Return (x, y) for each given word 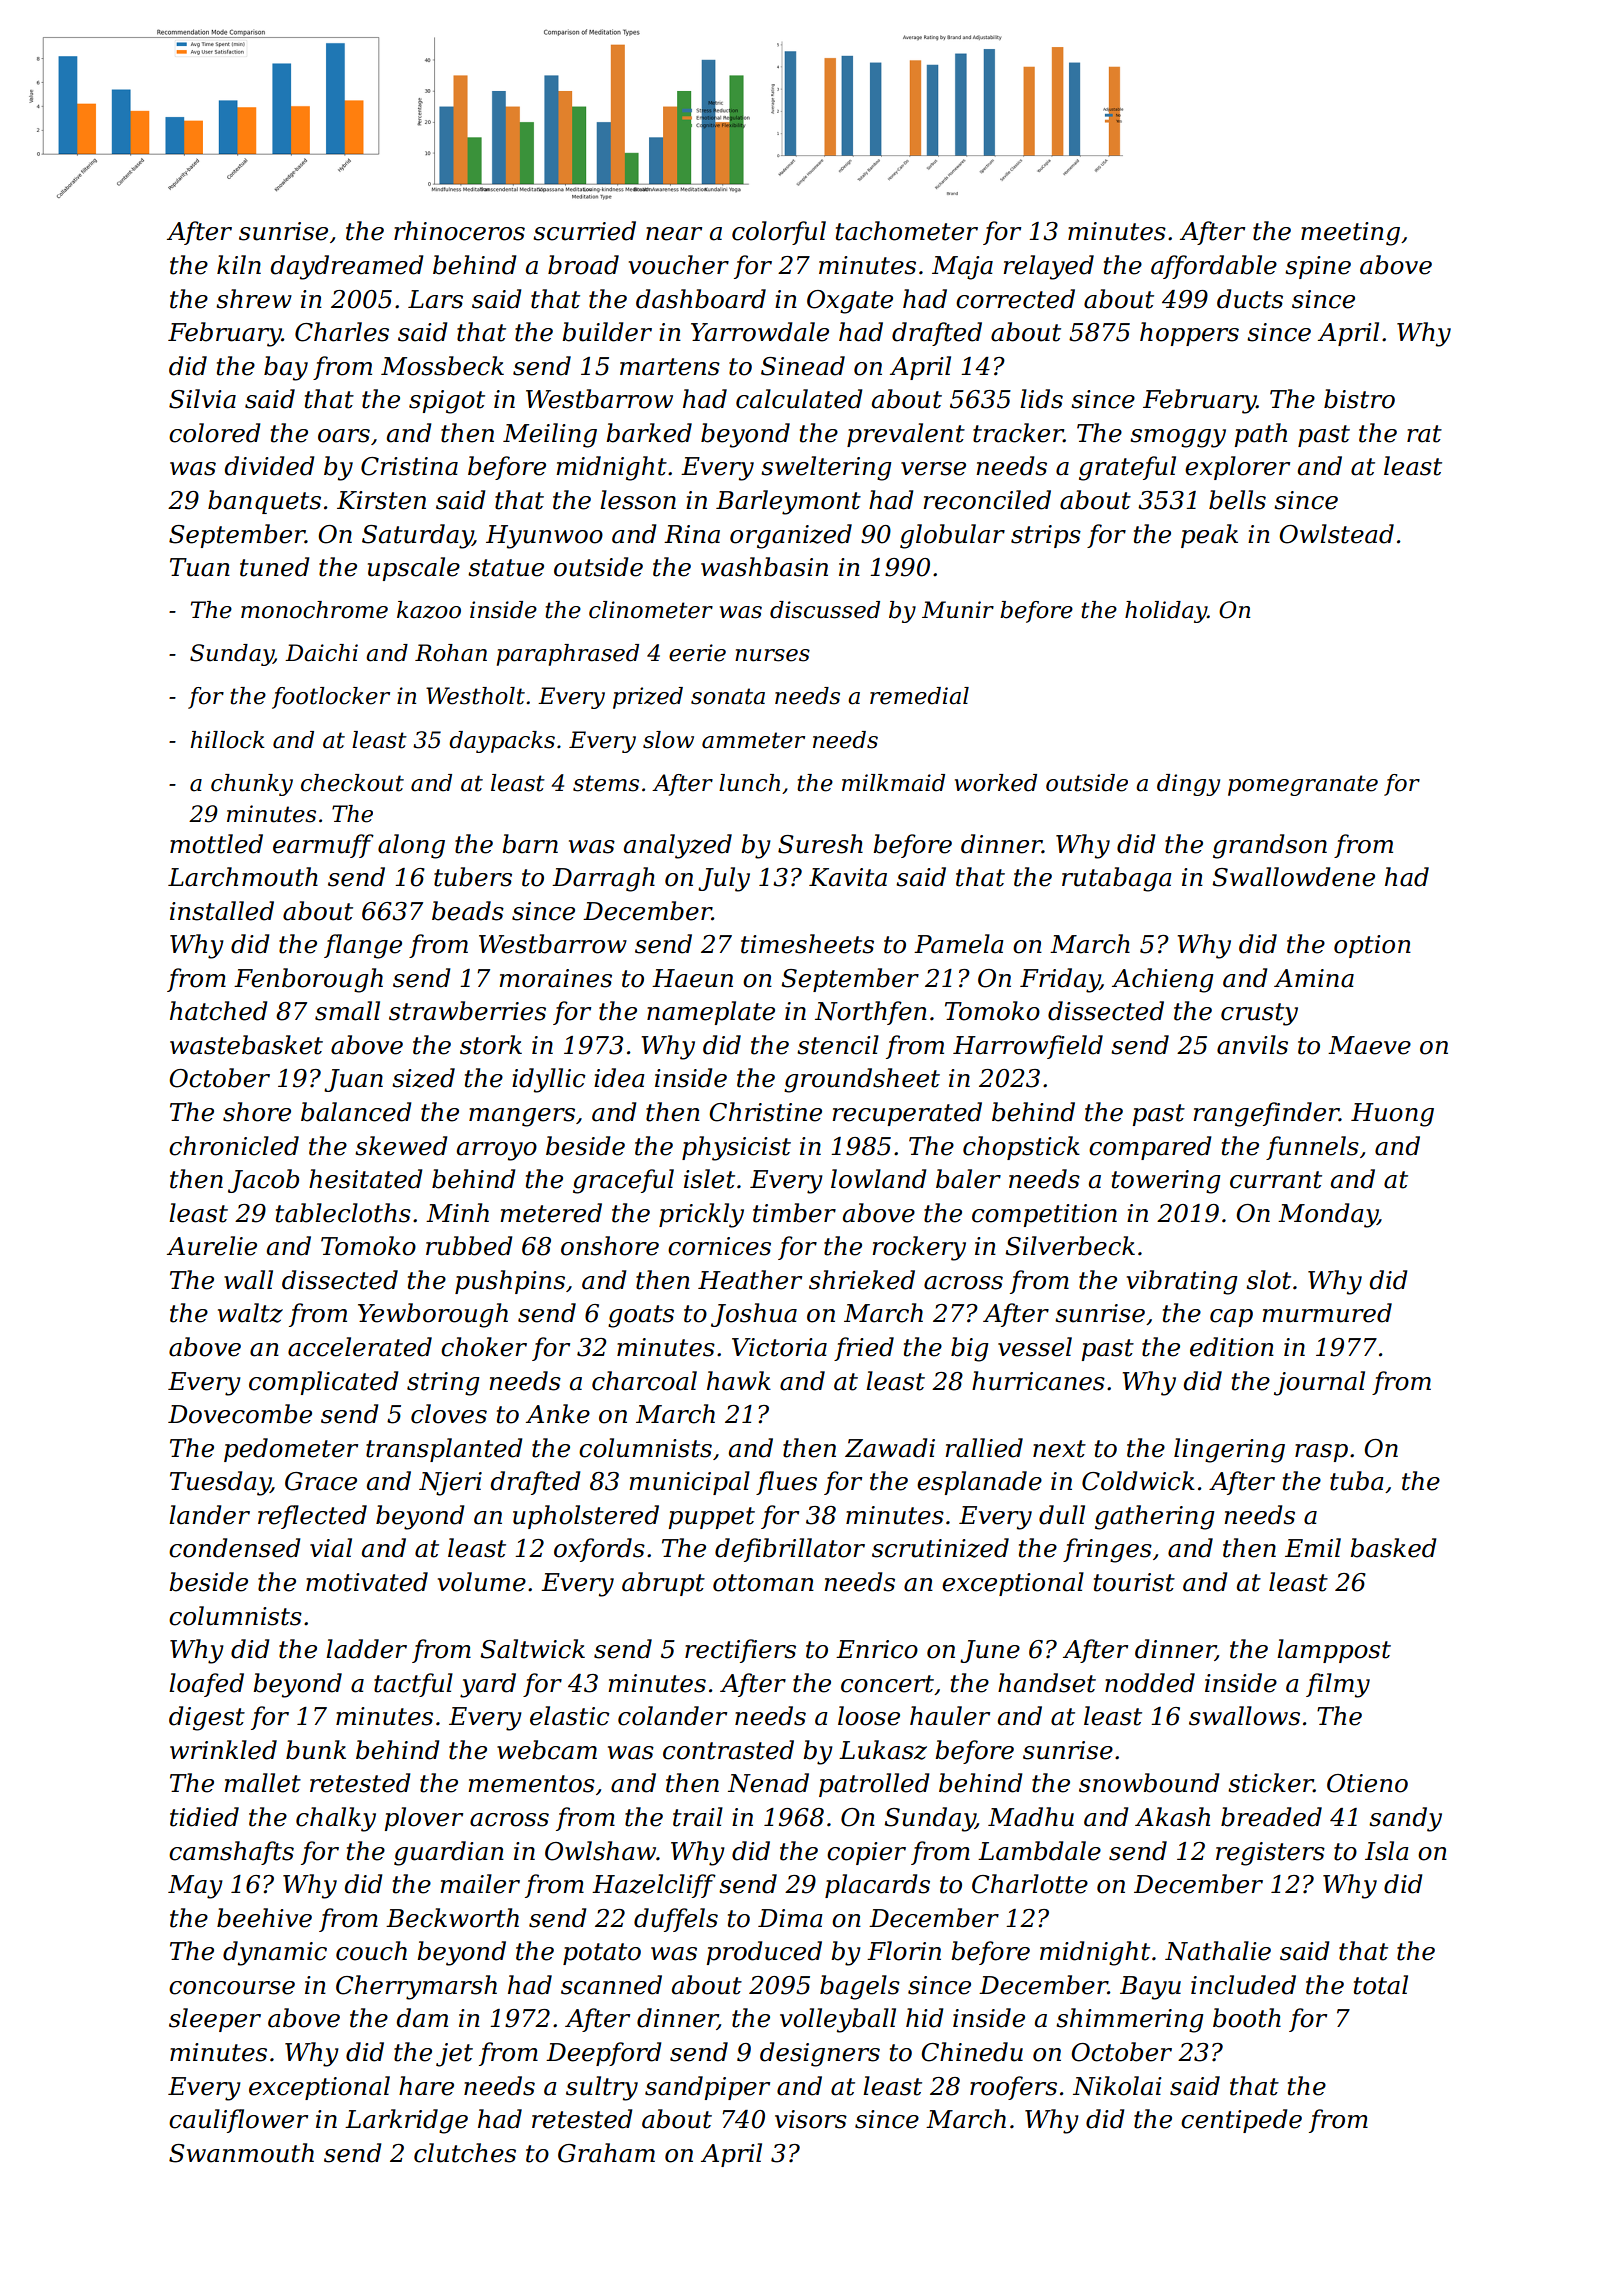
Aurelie (212, 1246)
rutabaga (1117, 879)
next (1059, 1449)
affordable (1214, 267)
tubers (473, 877)
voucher (679, 265)
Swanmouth (241, 2153)
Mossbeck (442, 366)
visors (811, 2119)
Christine (765, 1112)
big (969, 1349)
